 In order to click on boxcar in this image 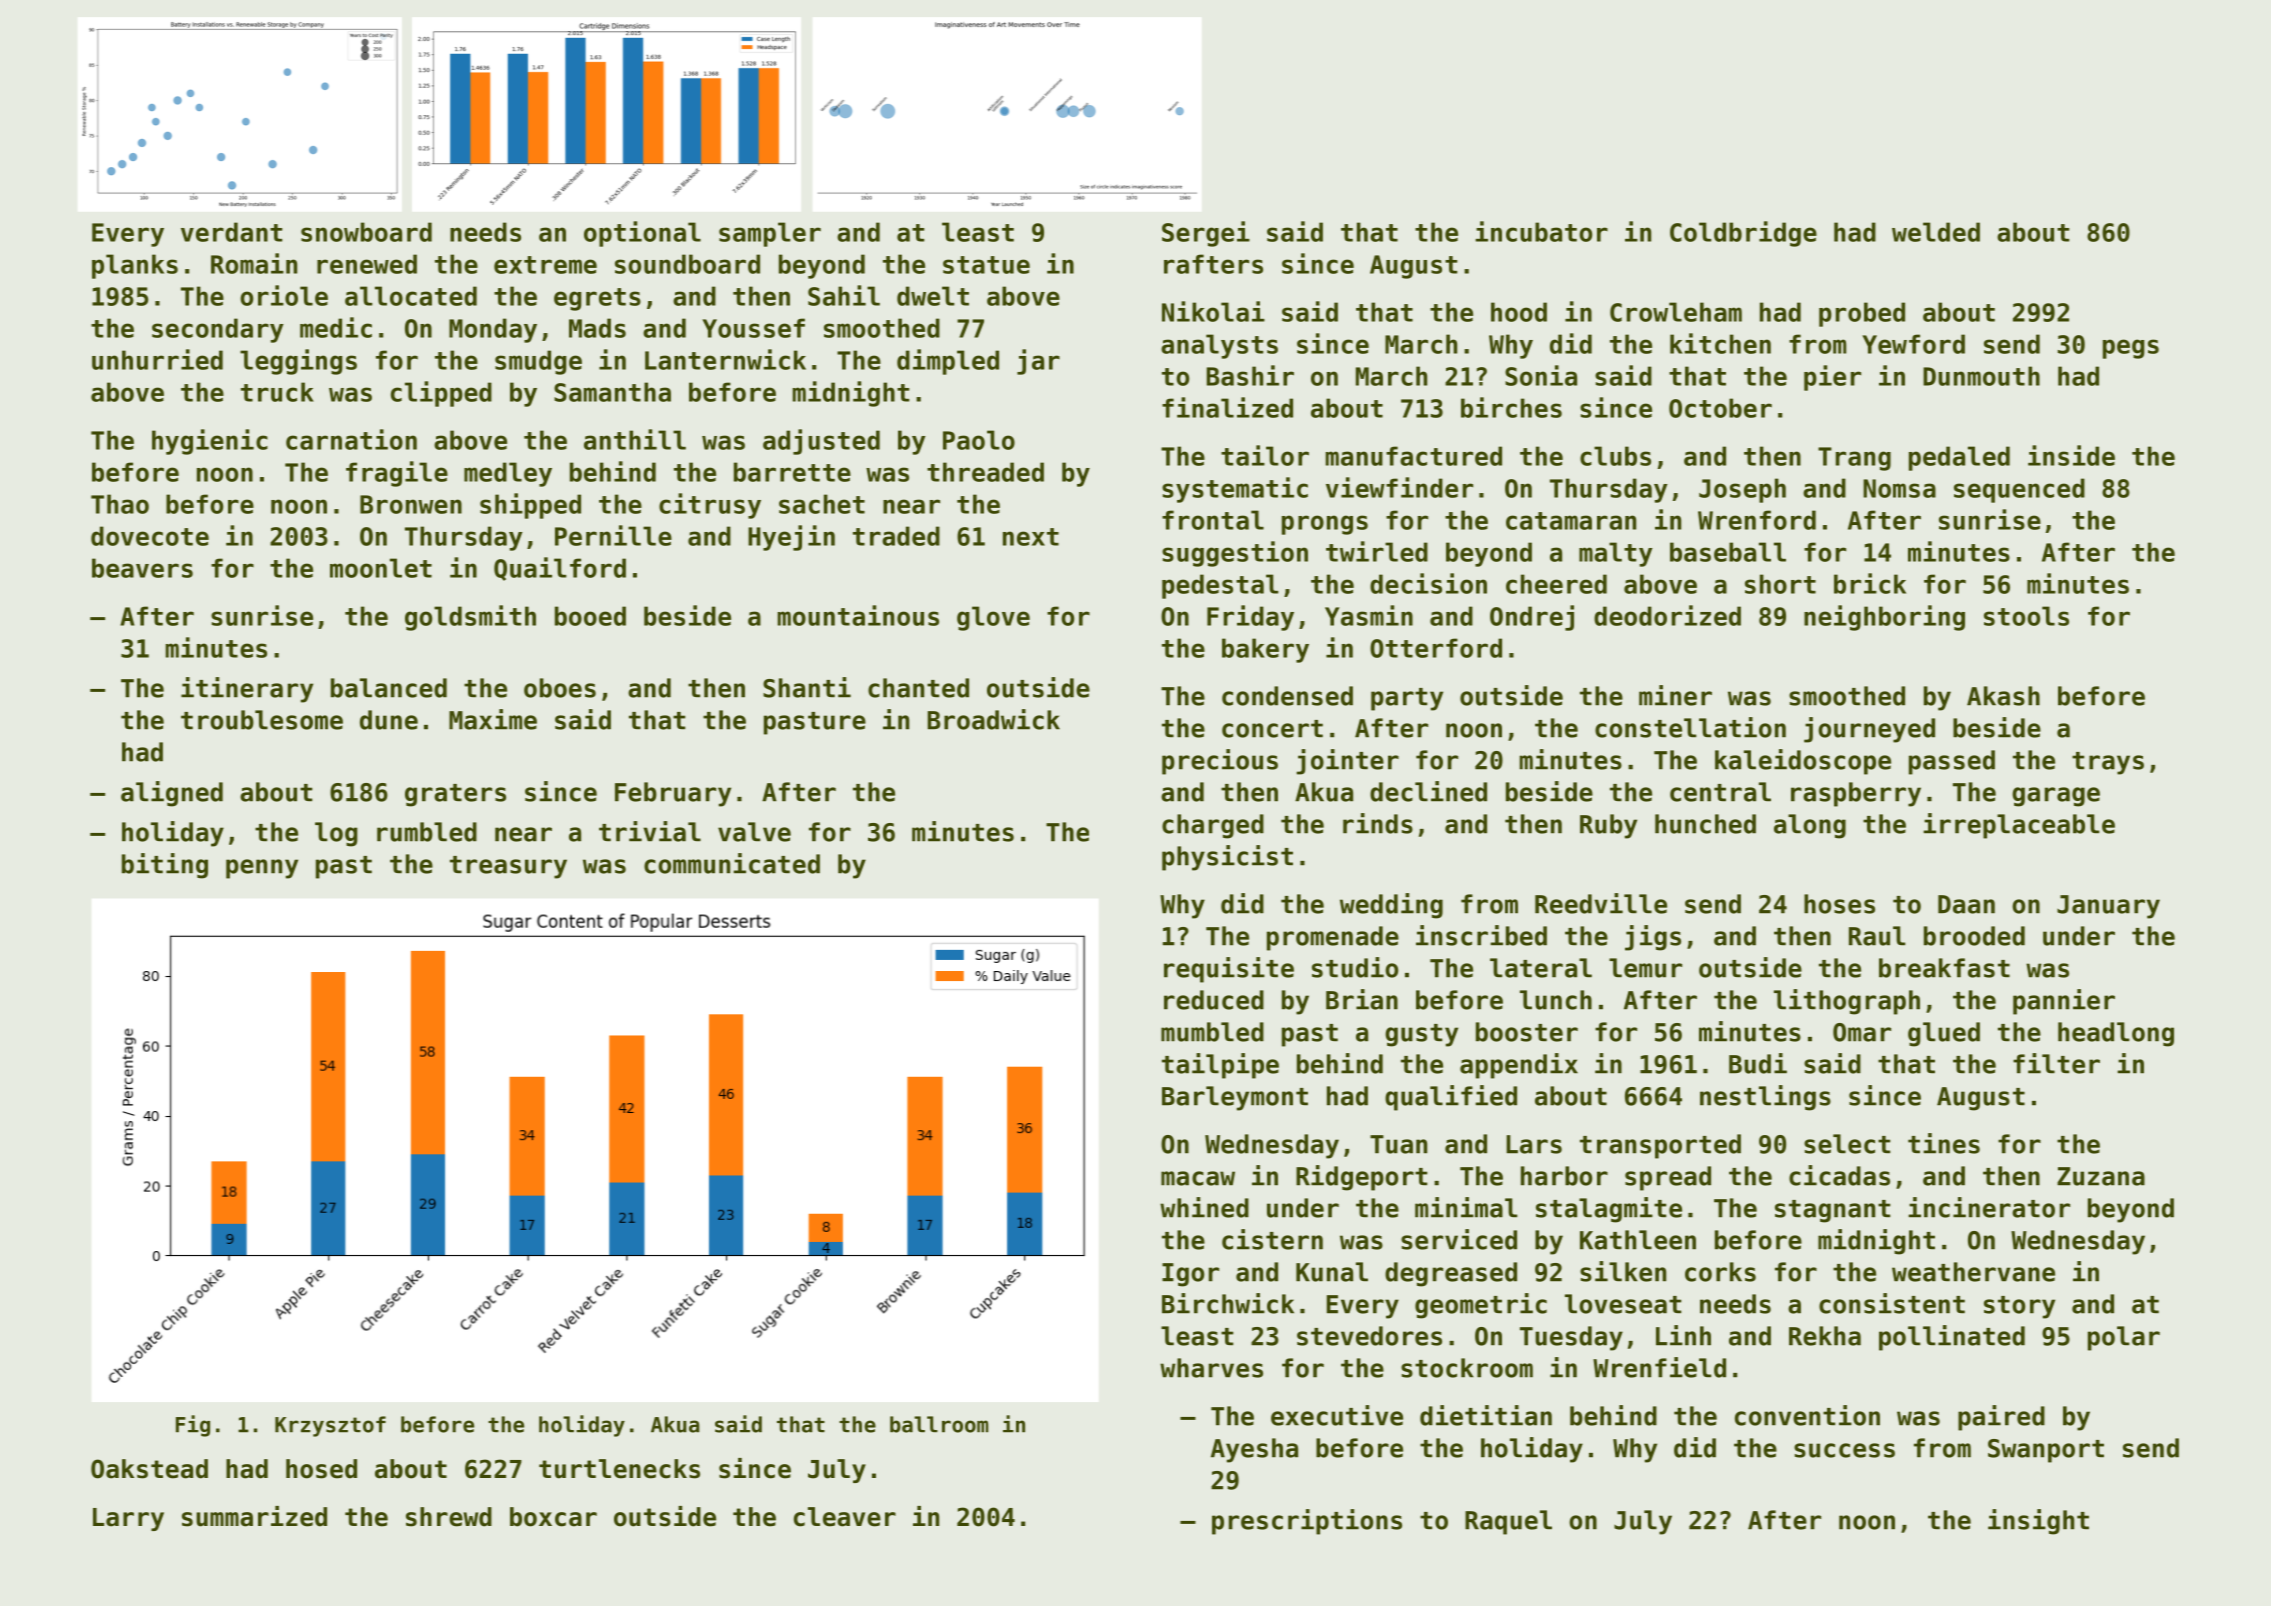, I will do `click(553, 1517)`.
